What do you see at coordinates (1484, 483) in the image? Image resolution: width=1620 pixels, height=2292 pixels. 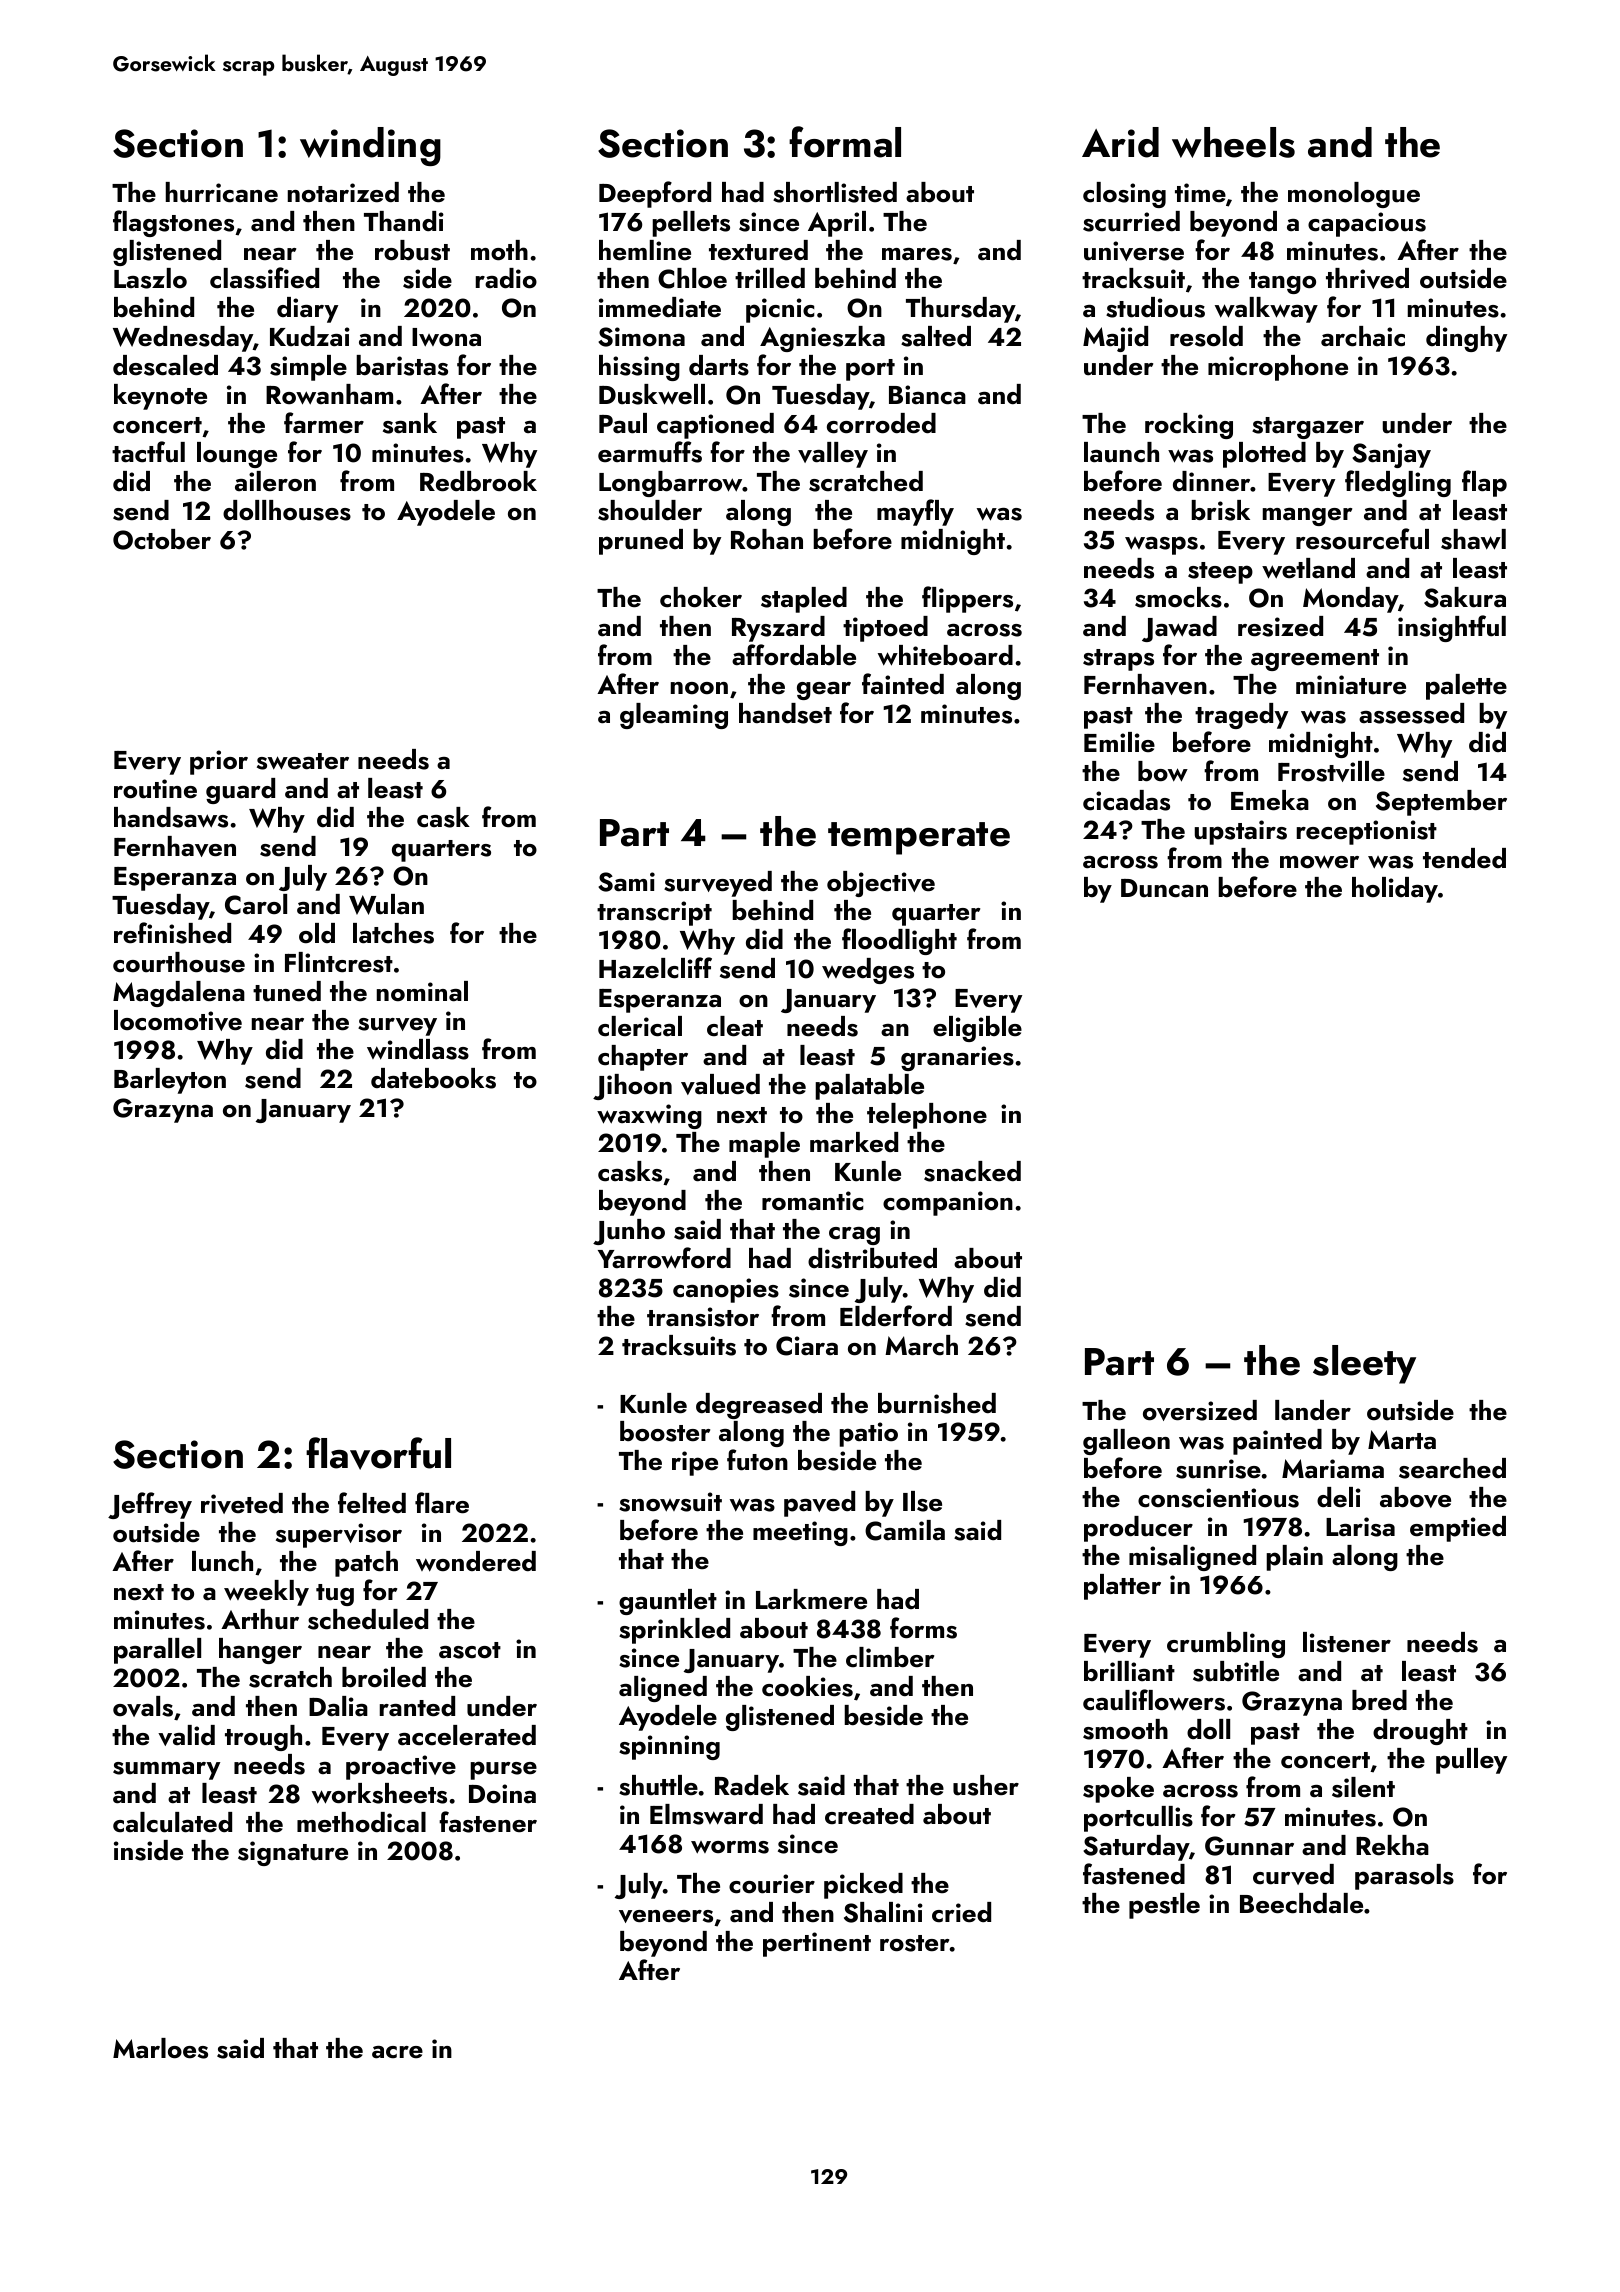 I see `flap` at bounding box center [1484, 483].
